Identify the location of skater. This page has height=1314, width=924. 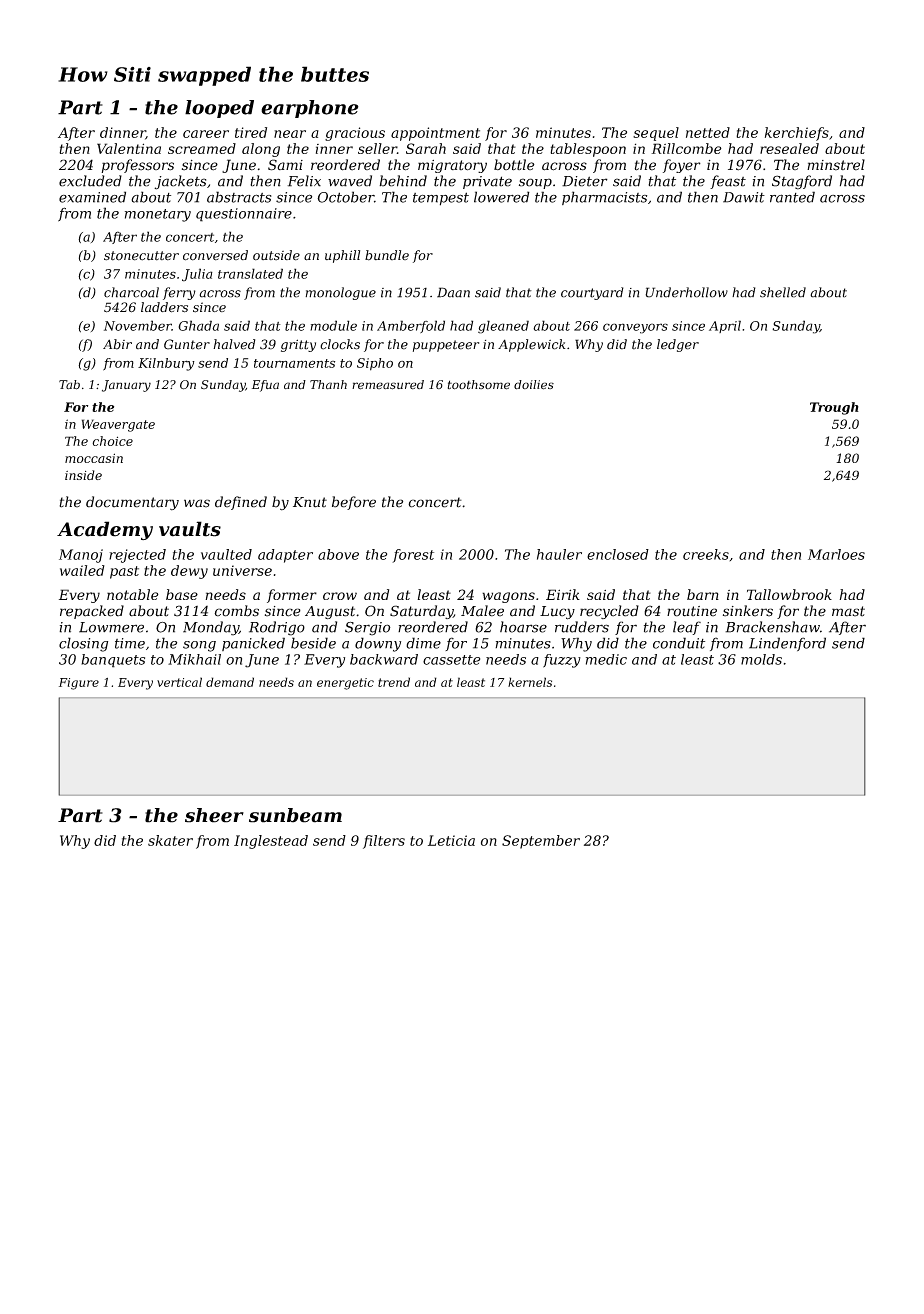
(170, 840).
